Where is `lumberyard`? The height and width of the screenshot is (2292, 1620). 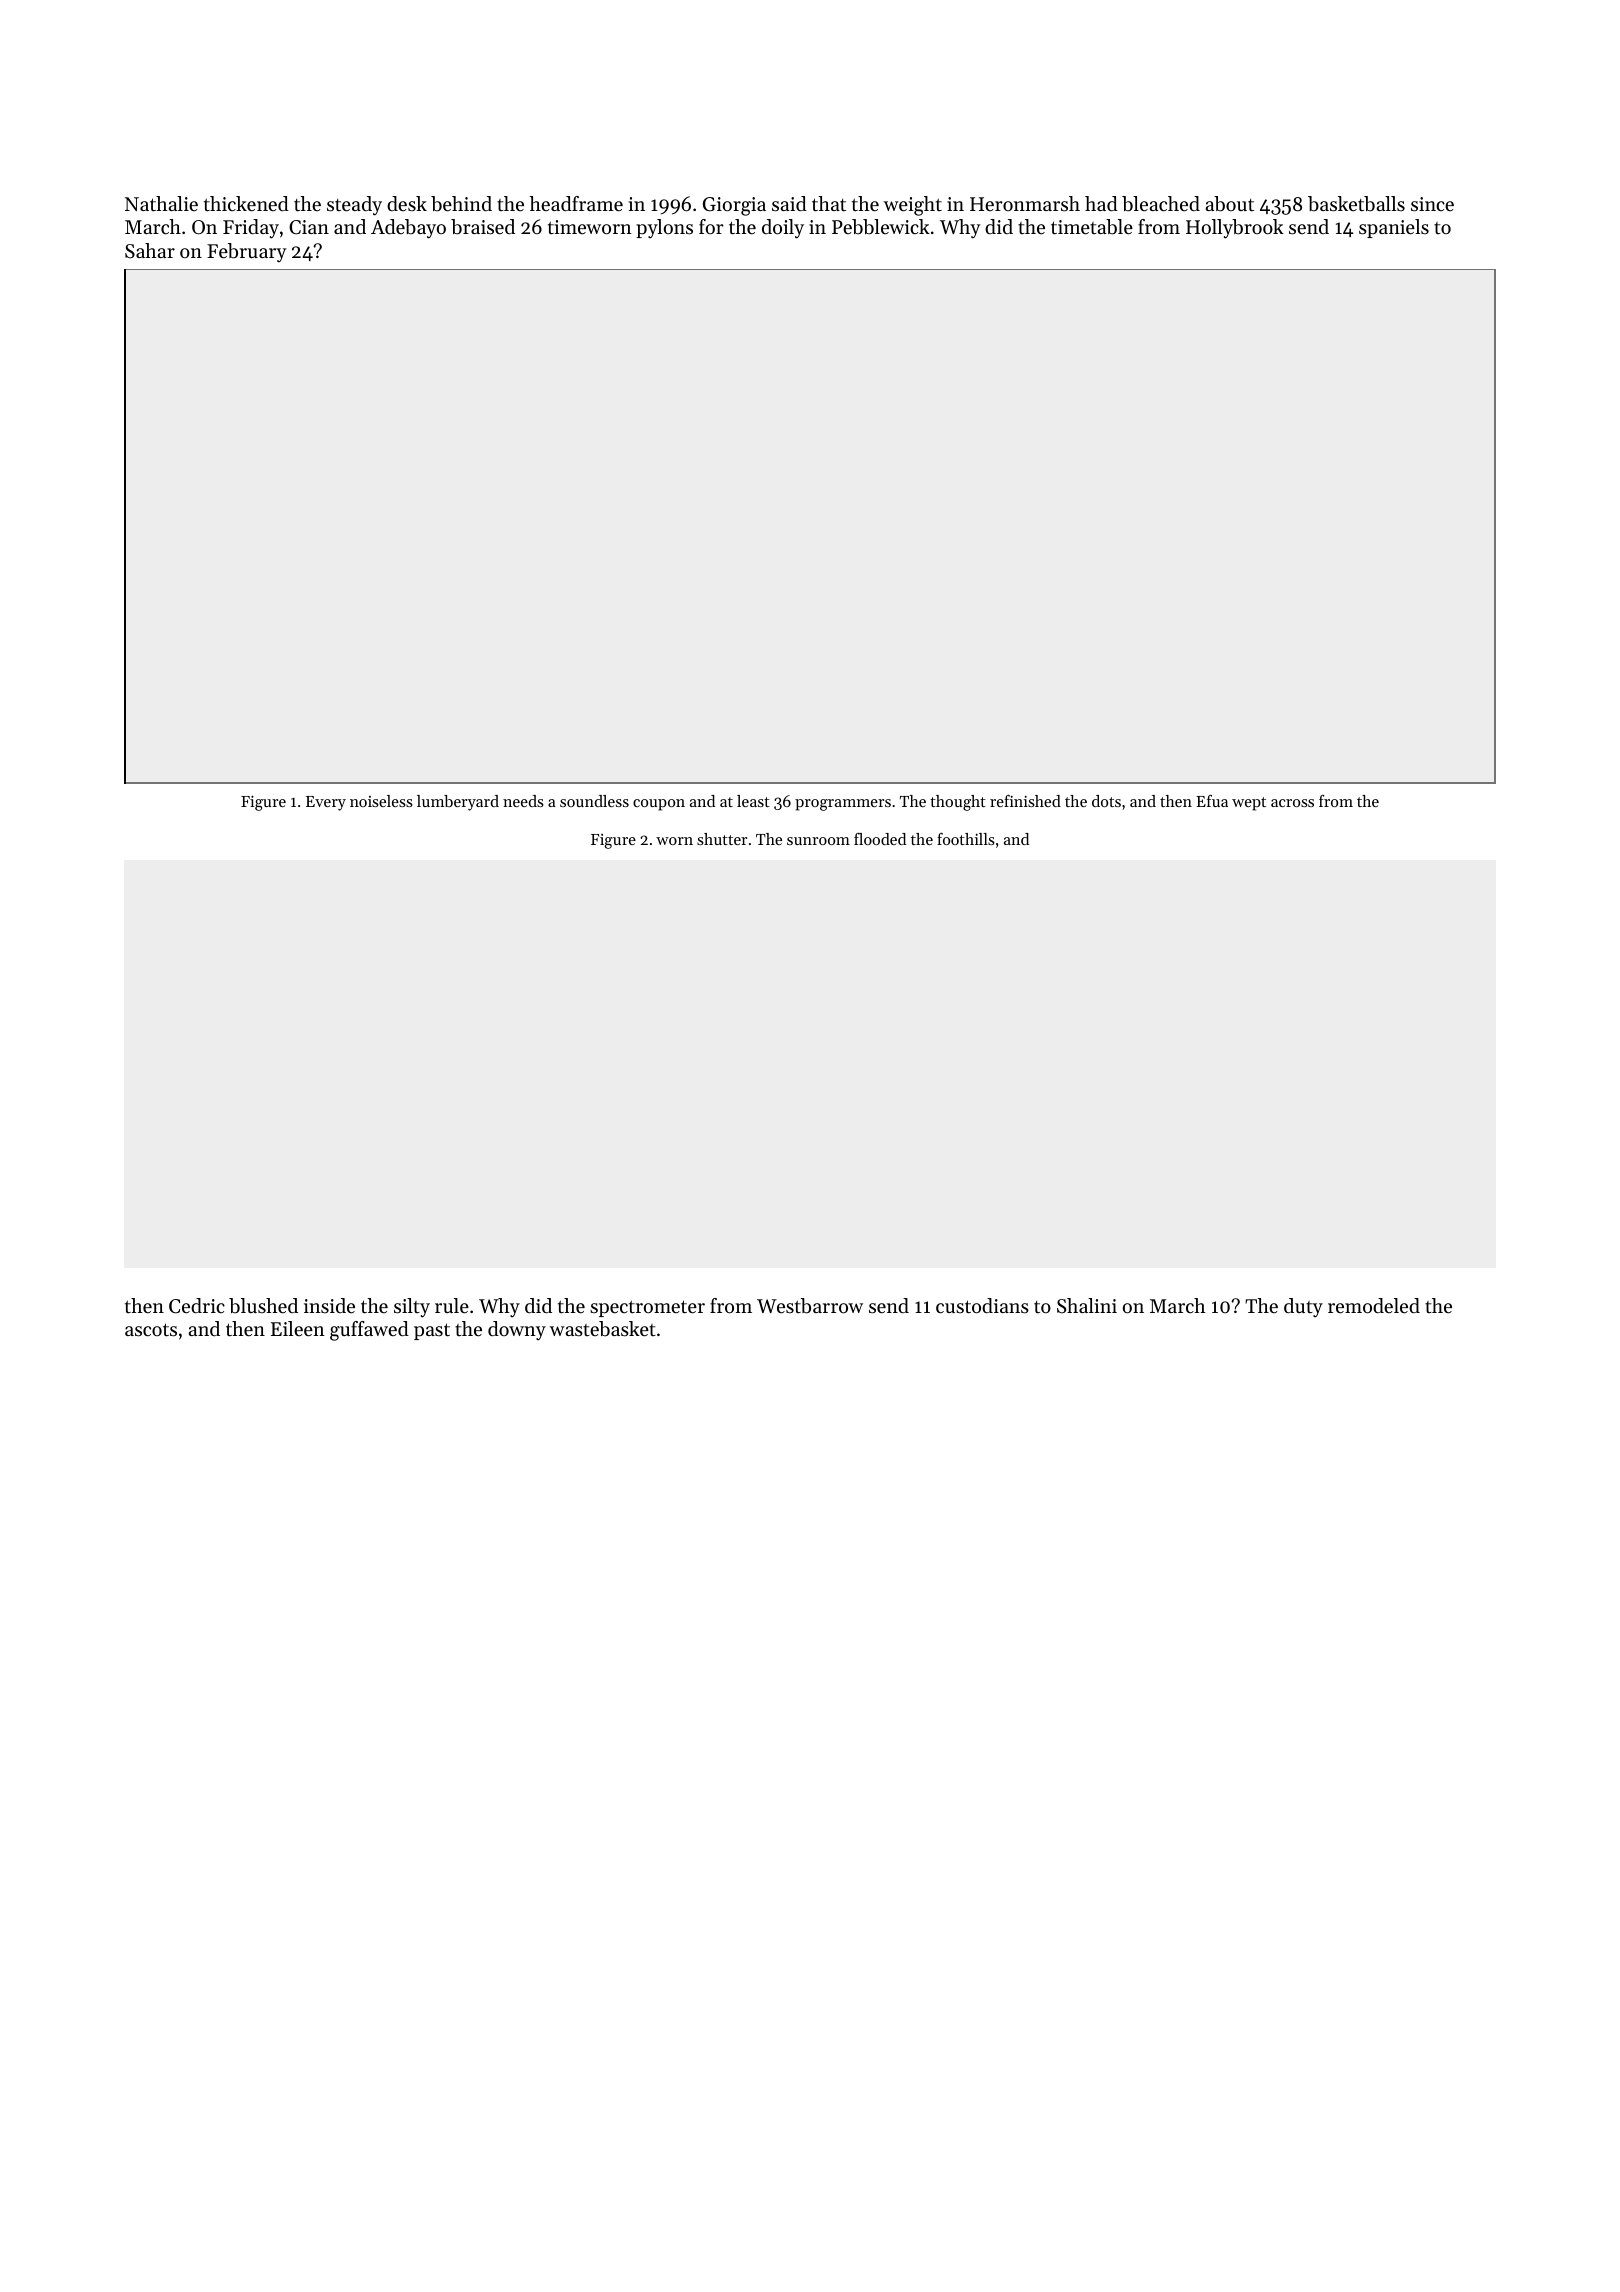 lumberyard is located at coordinates (458, 803).
